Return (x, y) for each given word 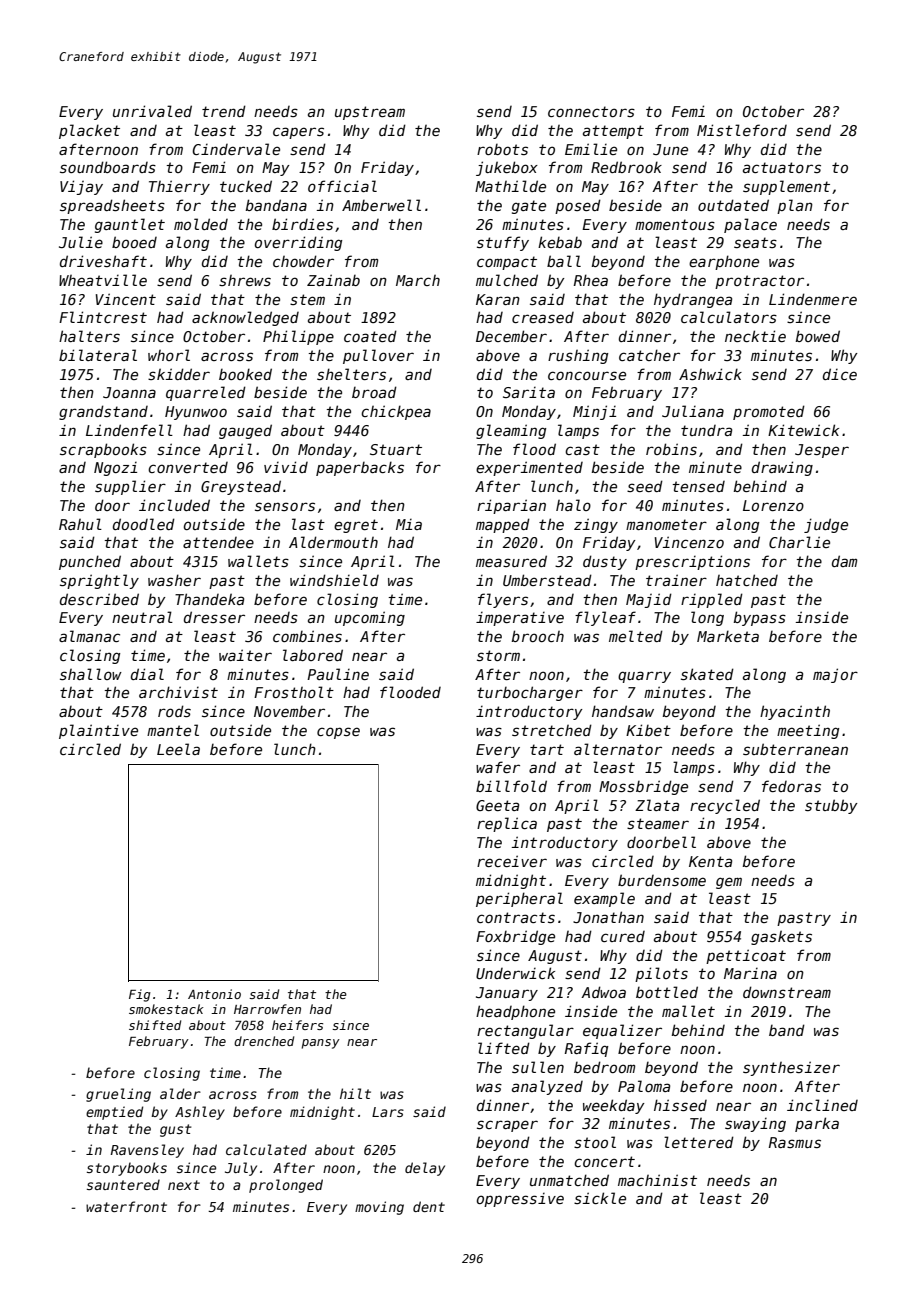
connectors (591, 111)
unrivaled (152, 111)
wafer (498, 767)
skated (707, 674)
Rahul (80, 524)
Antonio (214, 994)
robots (502, 149)
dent (429, 1206)
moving (379, 1208)
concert (604, 1161)
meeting (808, 731)
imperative (520, 619)
